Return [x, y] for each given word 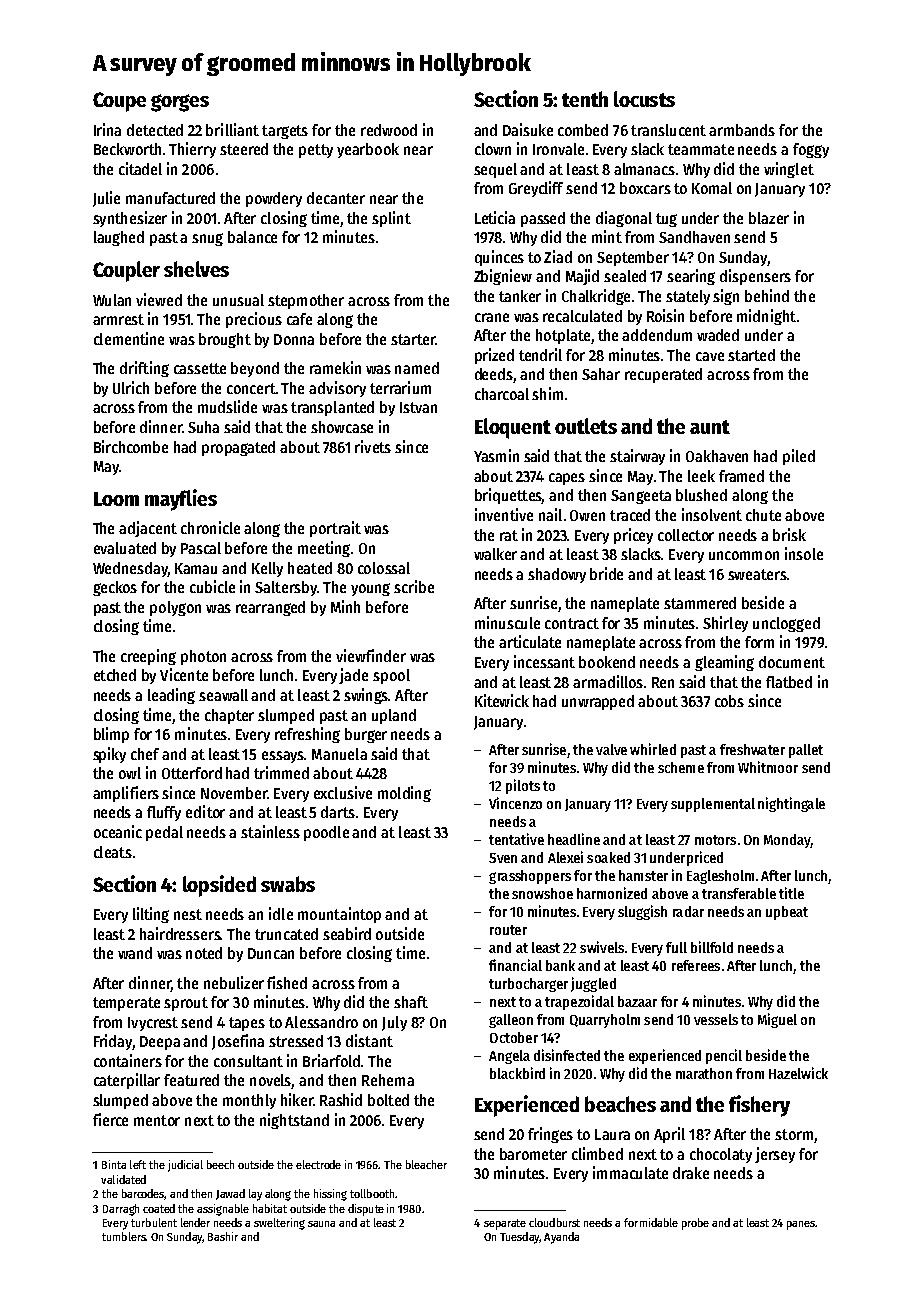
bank [560, 965]
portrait [335, 529]
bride [606, 573]
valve [611, 749]
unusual [238, 300]
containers [128, 1060]
